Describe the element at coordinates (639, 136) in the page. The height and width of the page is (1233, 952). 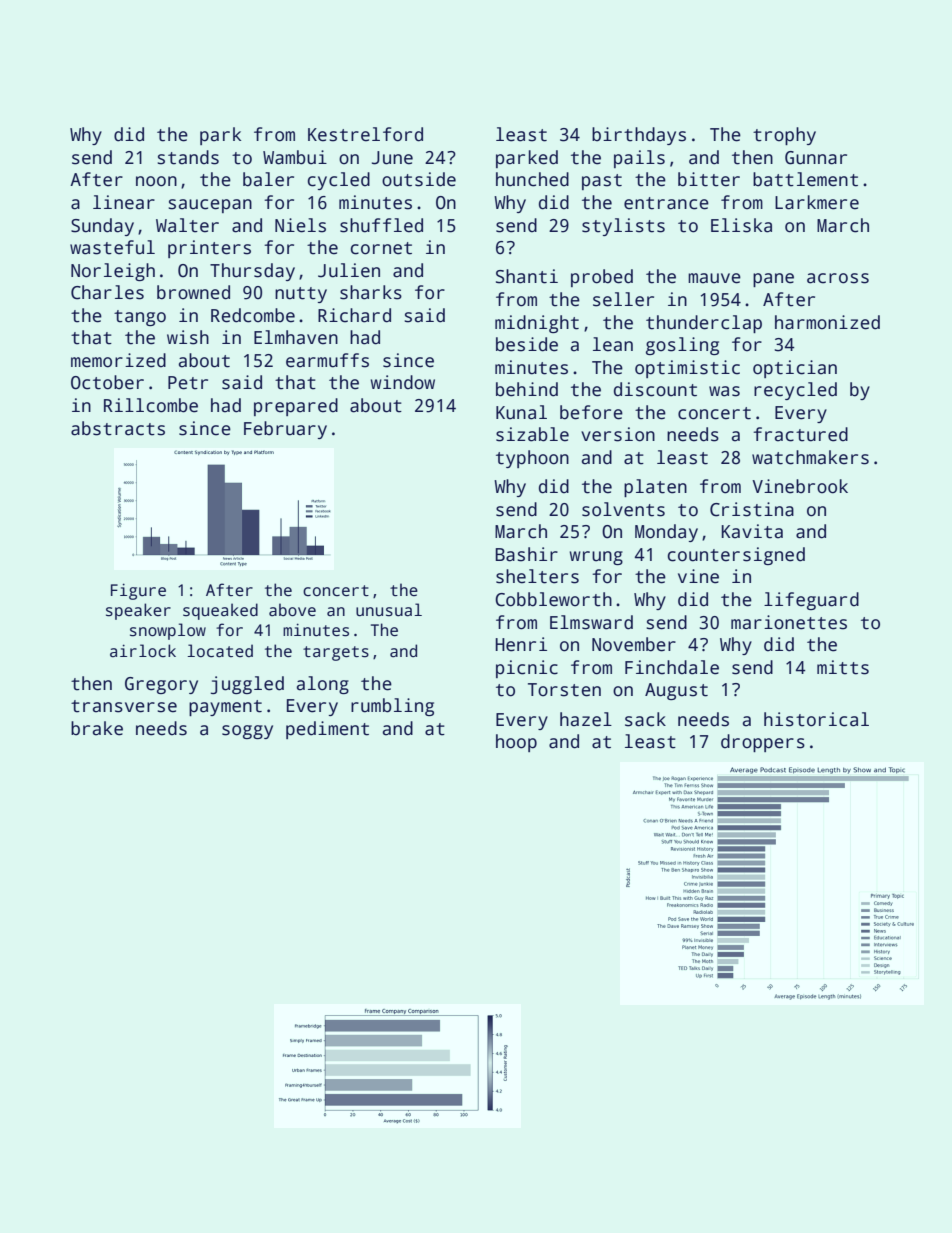
I see `birthdays` at that location.
